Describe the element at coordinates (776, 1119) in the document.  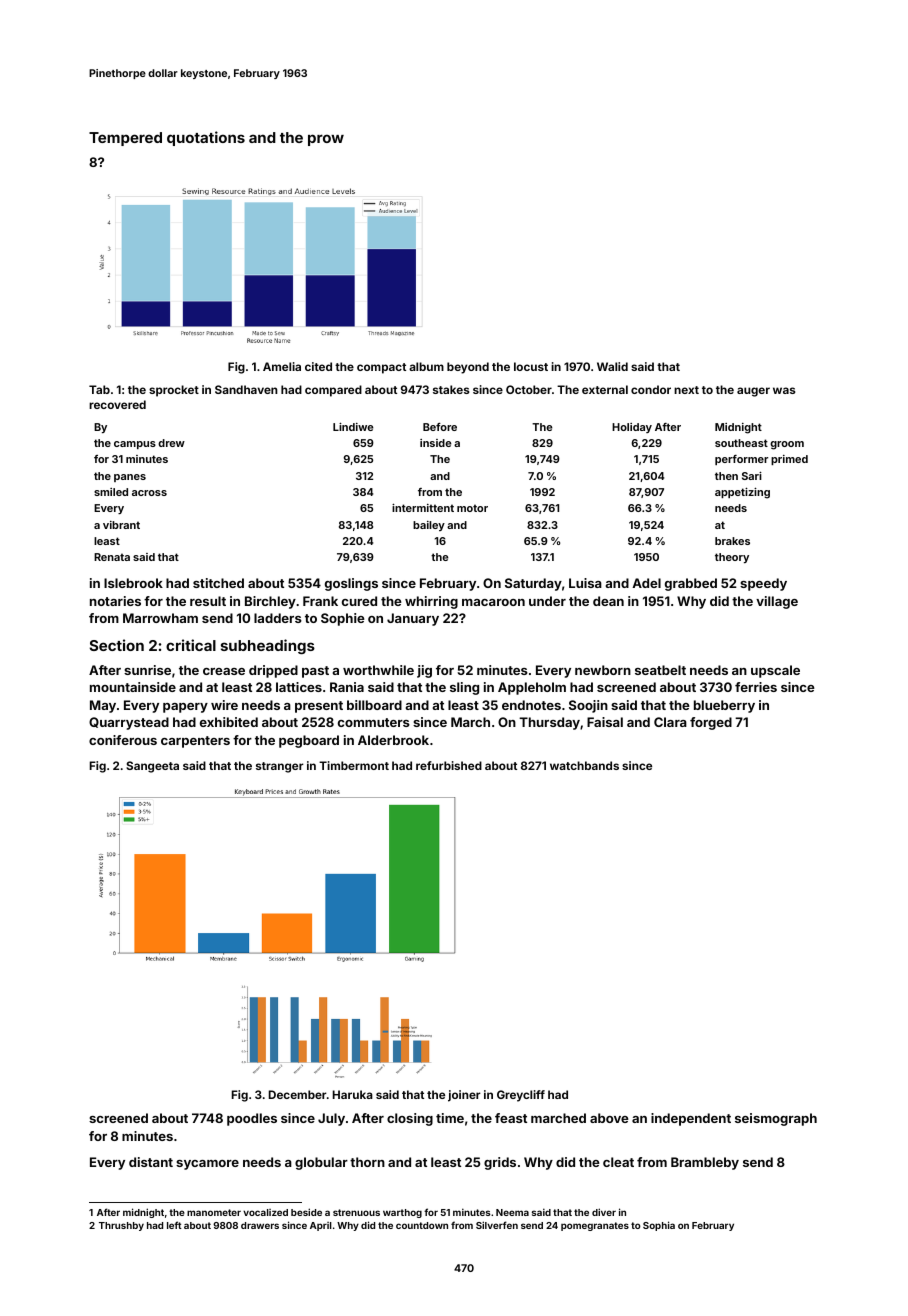
I see `seismograph` at that location.
